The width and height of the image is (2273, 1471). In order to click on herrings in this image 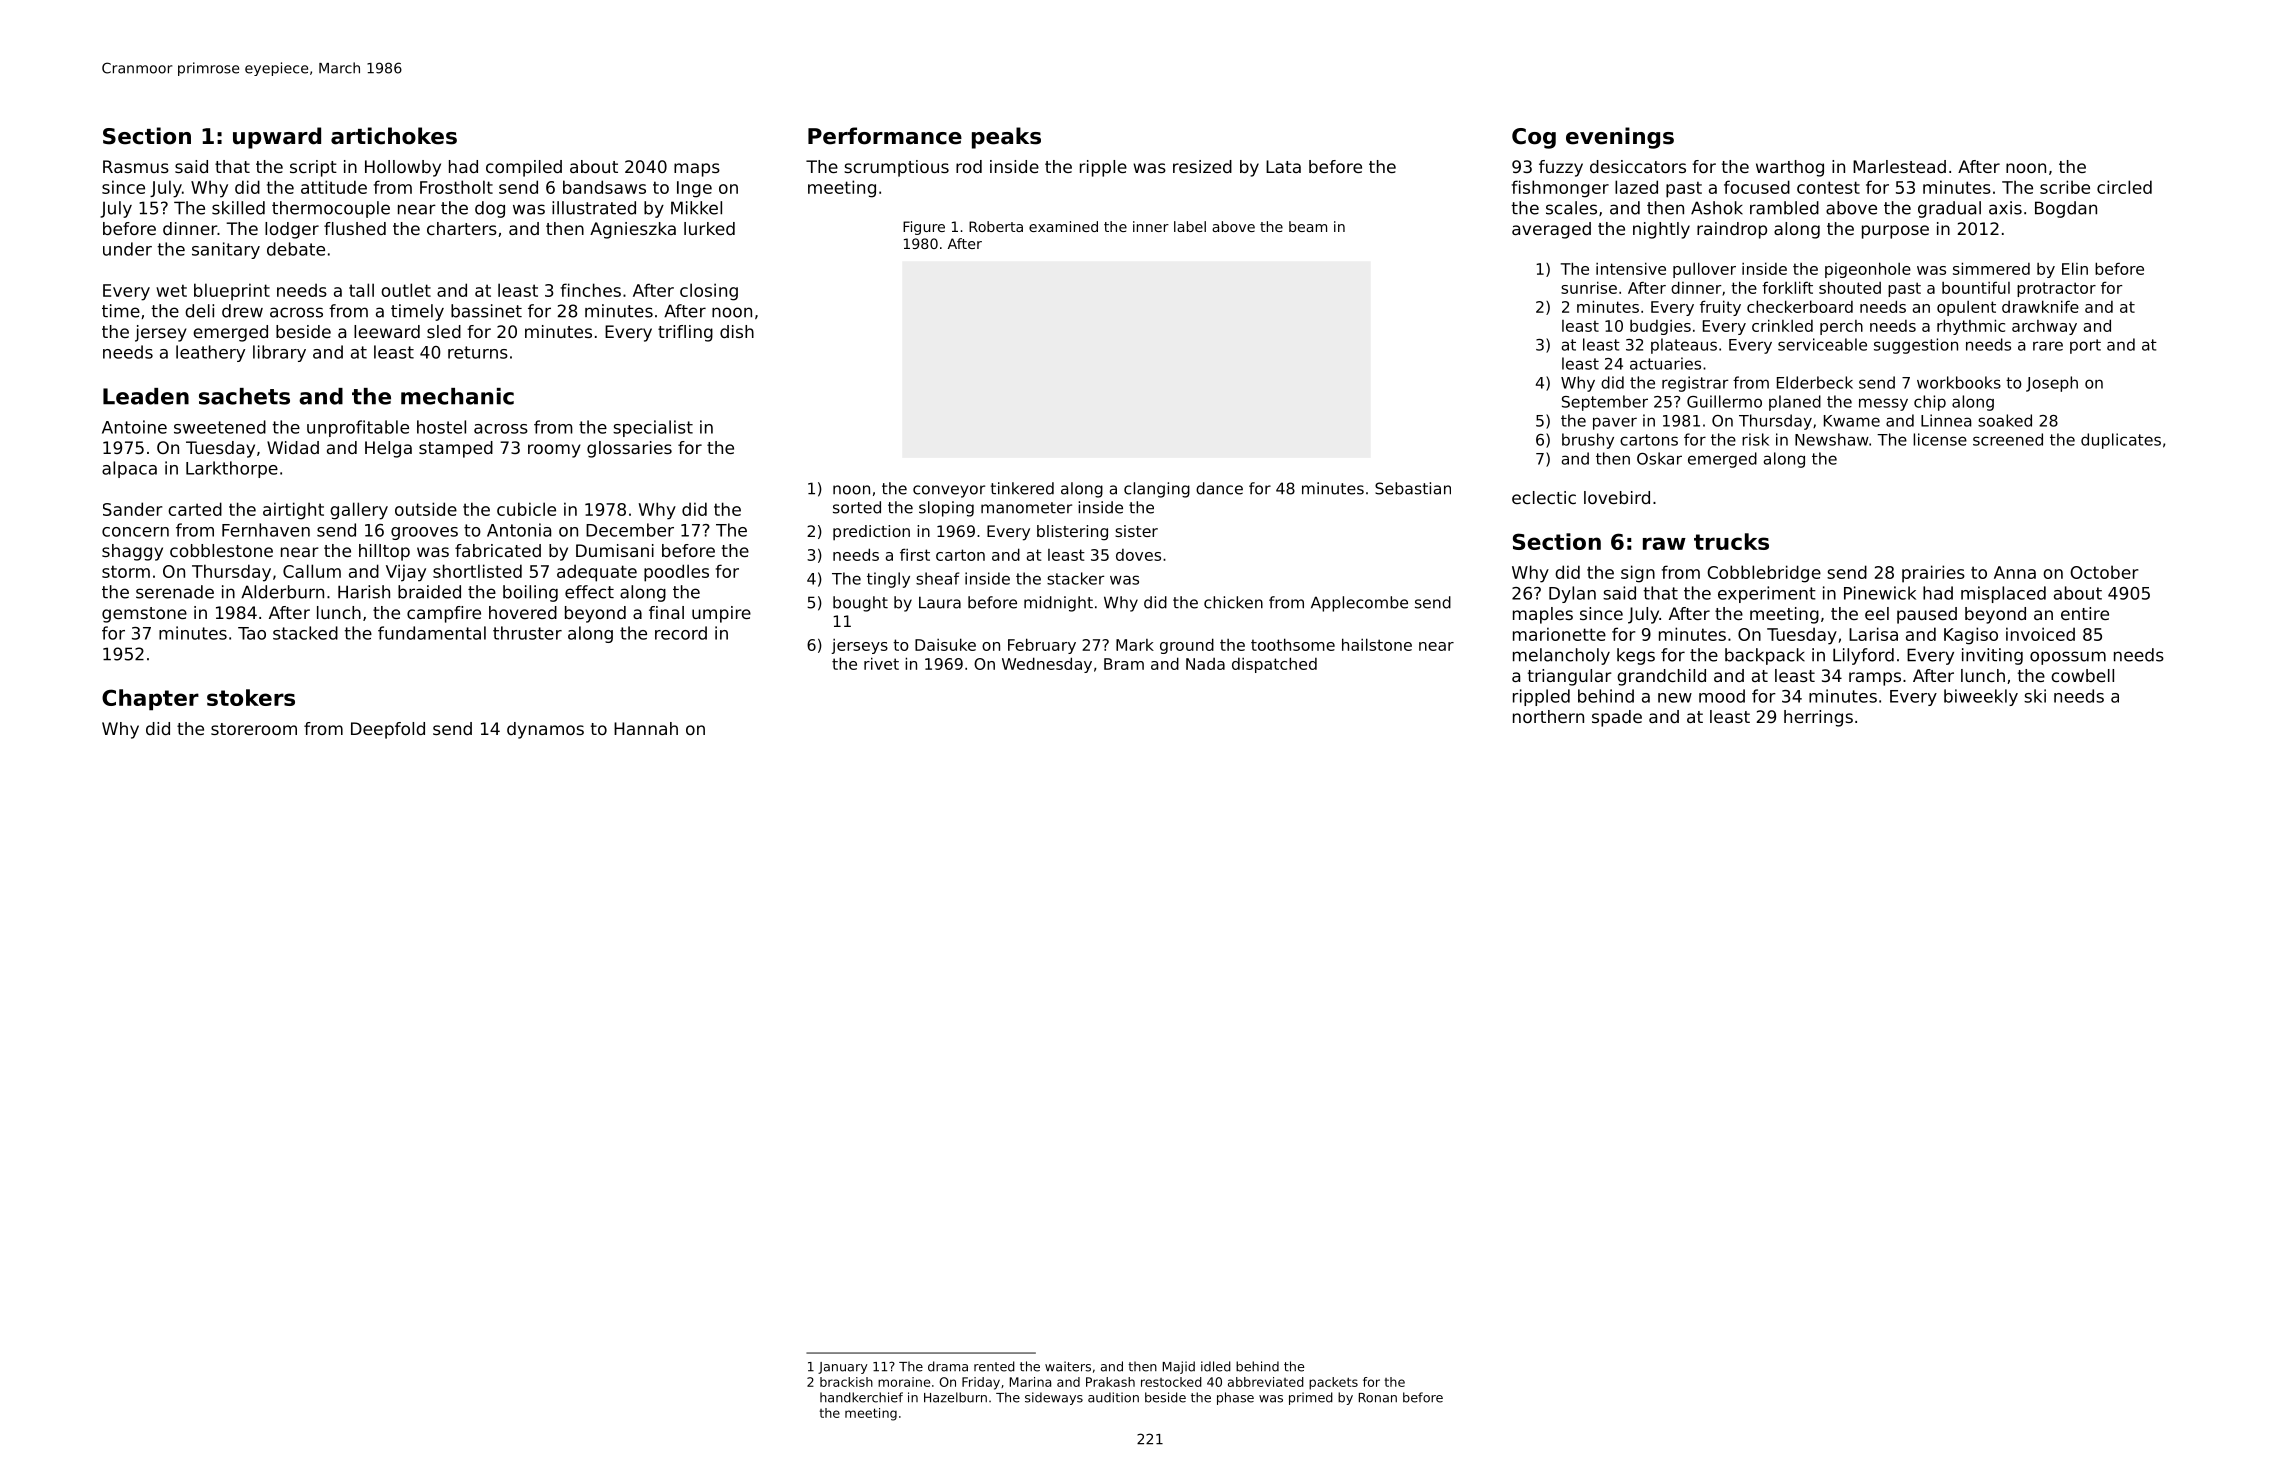, I will do `click(1818, 718)`.
